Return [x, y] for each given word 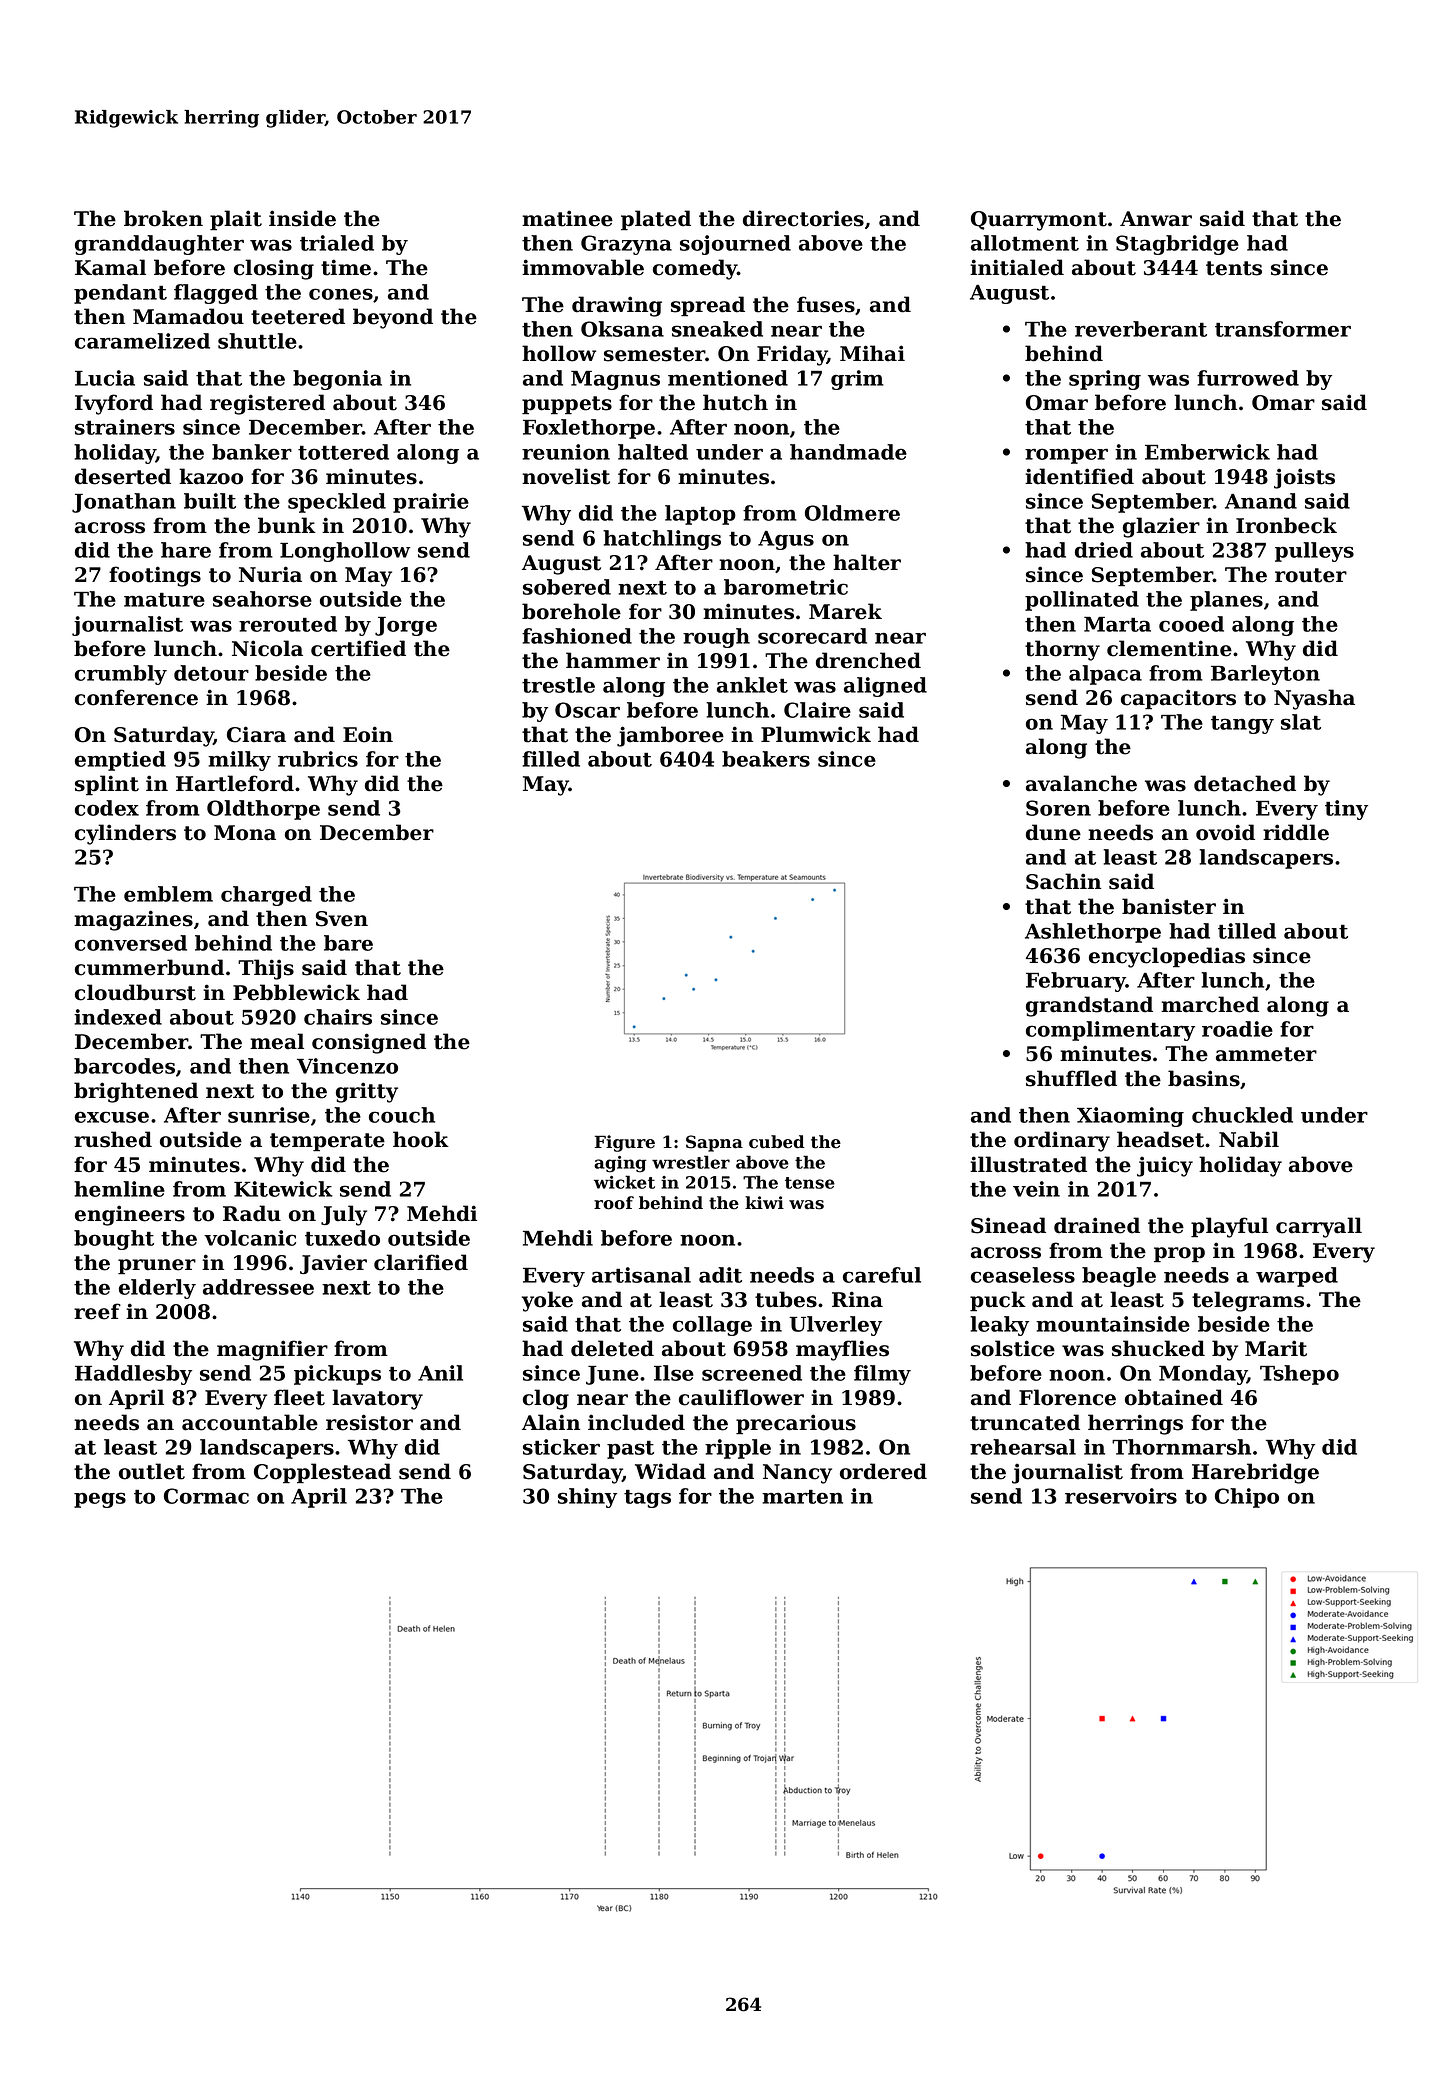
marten [802, 1497]
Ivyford [114, 404]
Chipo [1247, 1498]
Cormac [206, 1496]
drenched [868, 660]
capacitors [1178, 699]
